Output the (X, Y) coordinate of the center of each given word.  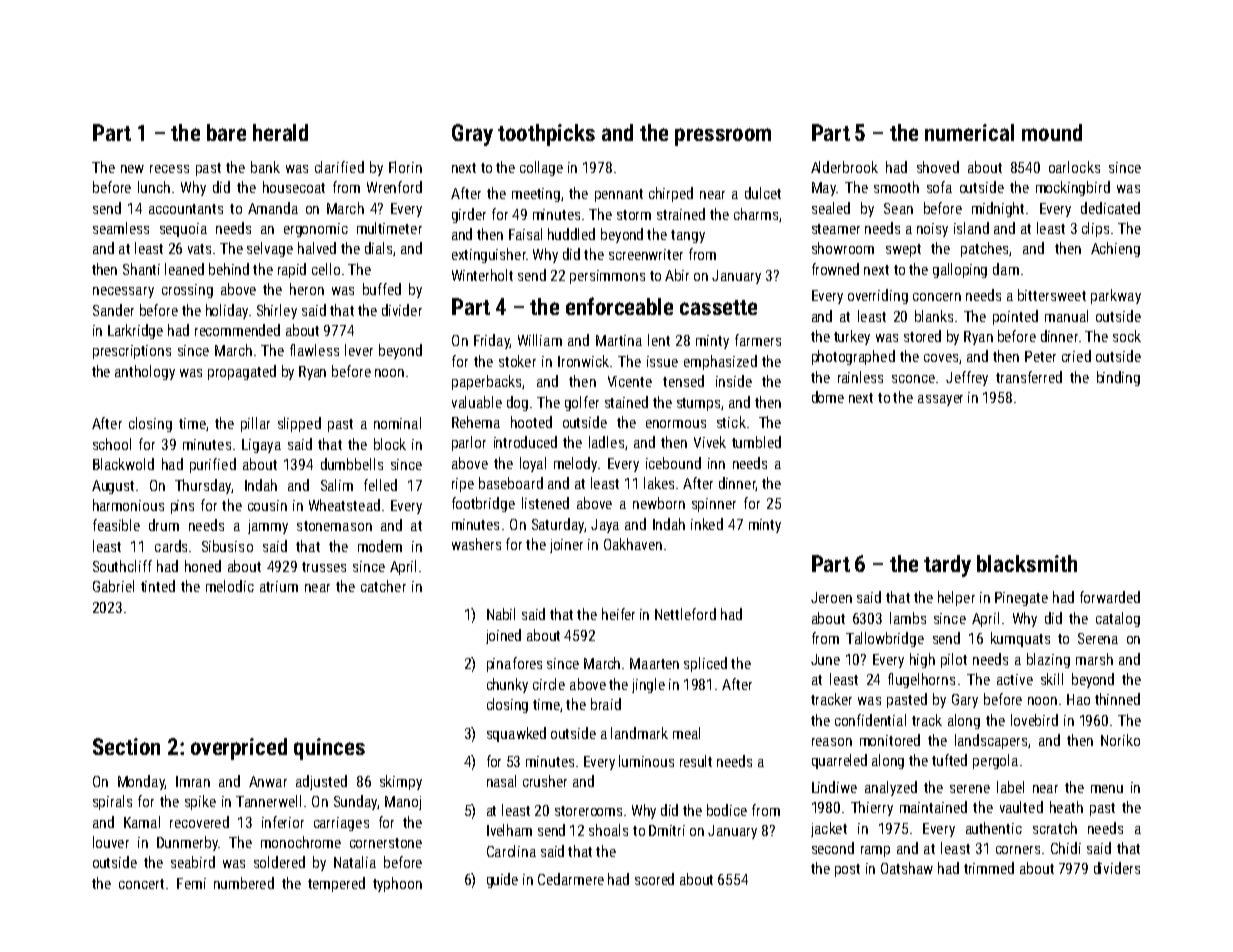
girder (469, 215)
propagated (242, 372)
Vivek (710, 442)
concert (141, 884)
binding (1118, 378)
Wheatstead (344, 505)
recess (169, 169)
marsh (1094, 659)
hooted (531, 422)
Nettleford (685, 614)
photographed (853, 357)
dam (1006, 269)
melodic (230, 586)
